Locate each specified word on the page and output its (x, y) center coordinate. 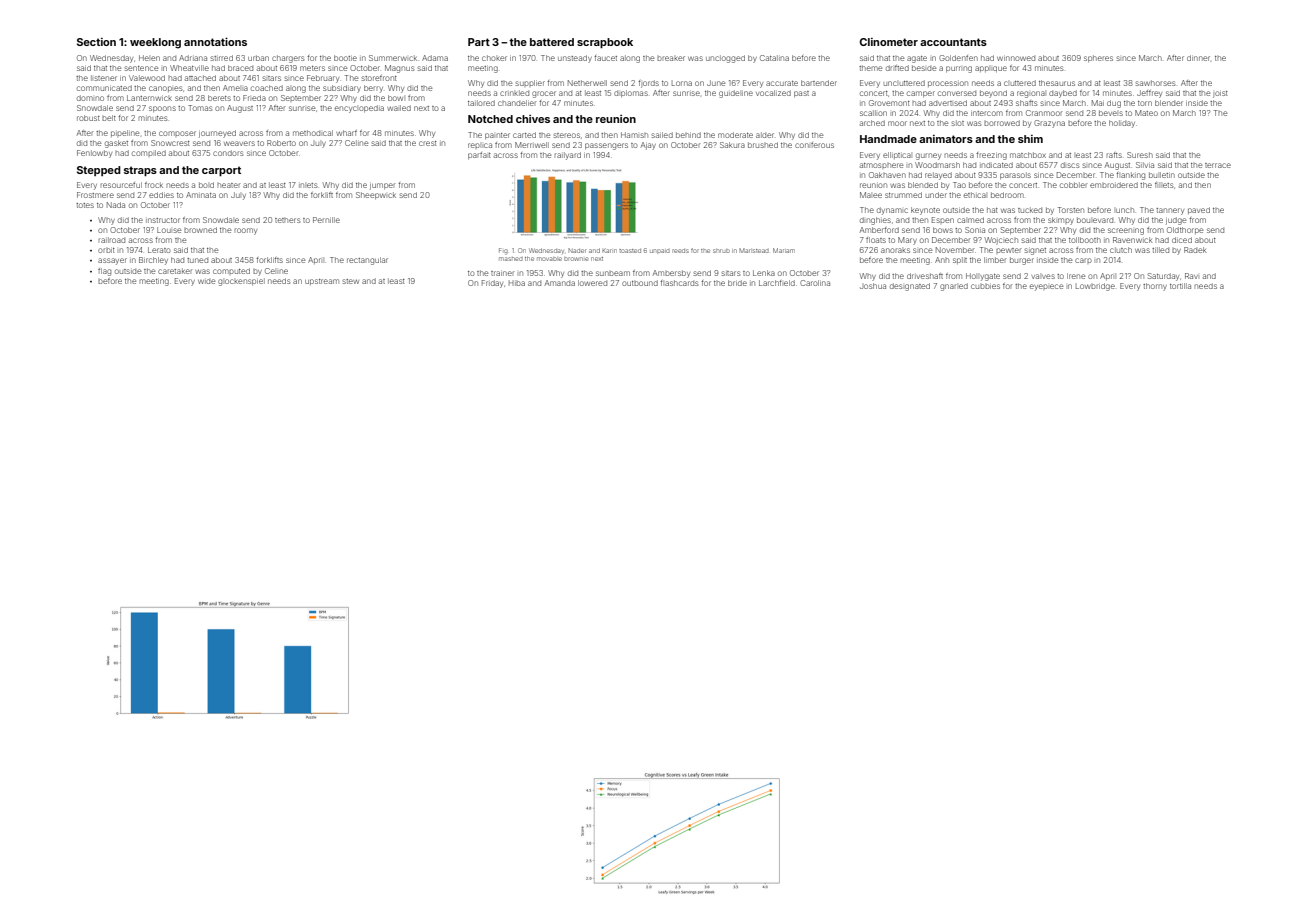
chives (533, 119)
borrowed (1002, 123)
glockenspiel (241, 282)
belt (109, 118)
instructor (163, 220)
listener (104, 78)
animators (946, 139)
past (801, 94)
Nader (577, 250)
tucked (1030, 210)
